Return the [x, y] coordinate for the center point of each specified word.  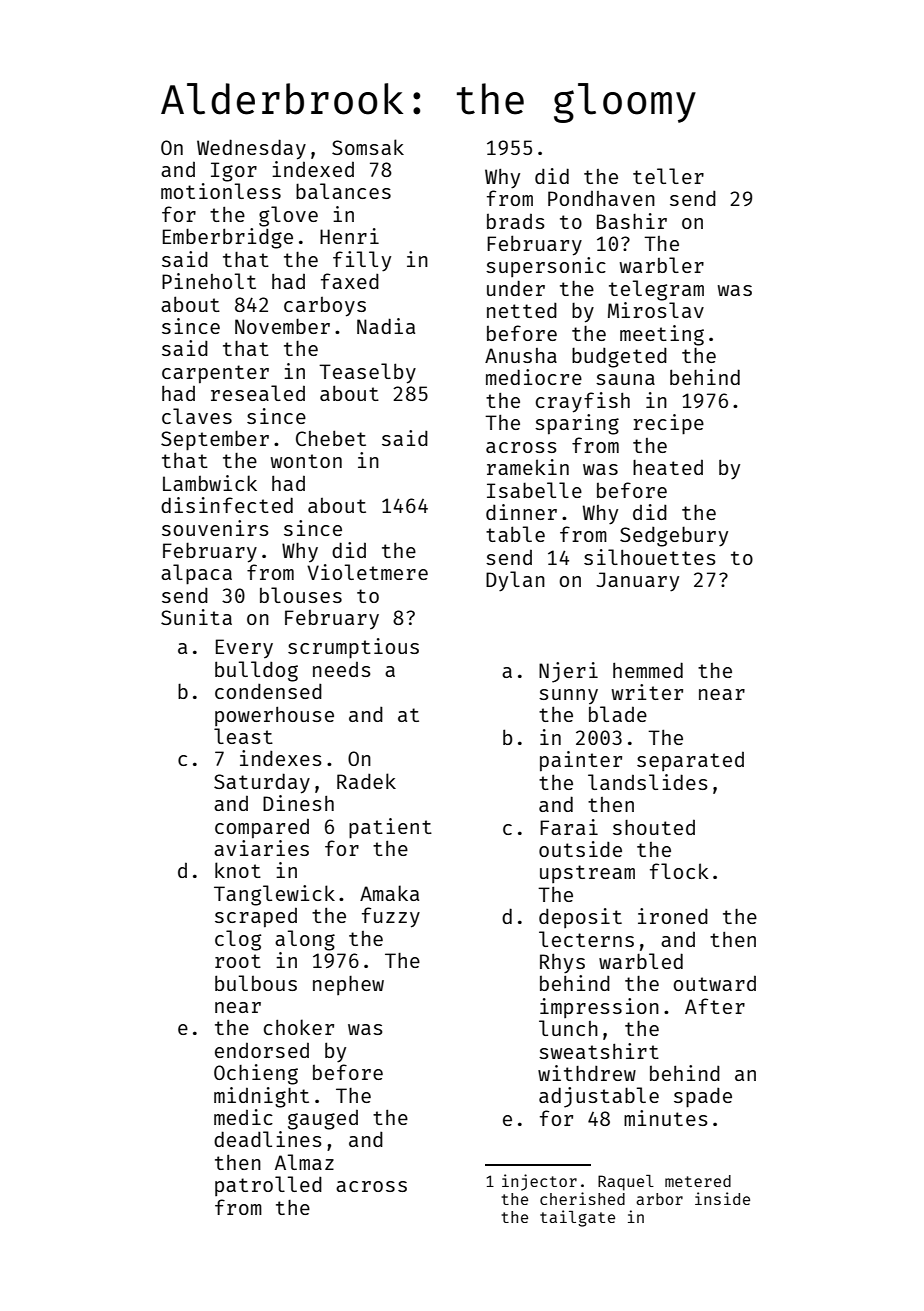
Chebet [331, 438]
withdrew [587, 1073]
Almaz [304, 1162]
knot [238, 870]
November [282, 326]
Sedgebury [674, 536]
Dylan [515, 581]
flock [679, 871]
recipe [668, 424]
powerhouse [274, 716]
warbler [661, 265]
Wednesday [251, 149]
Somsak [368, 147]
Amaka [389, 893]
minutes [666, 1118]
